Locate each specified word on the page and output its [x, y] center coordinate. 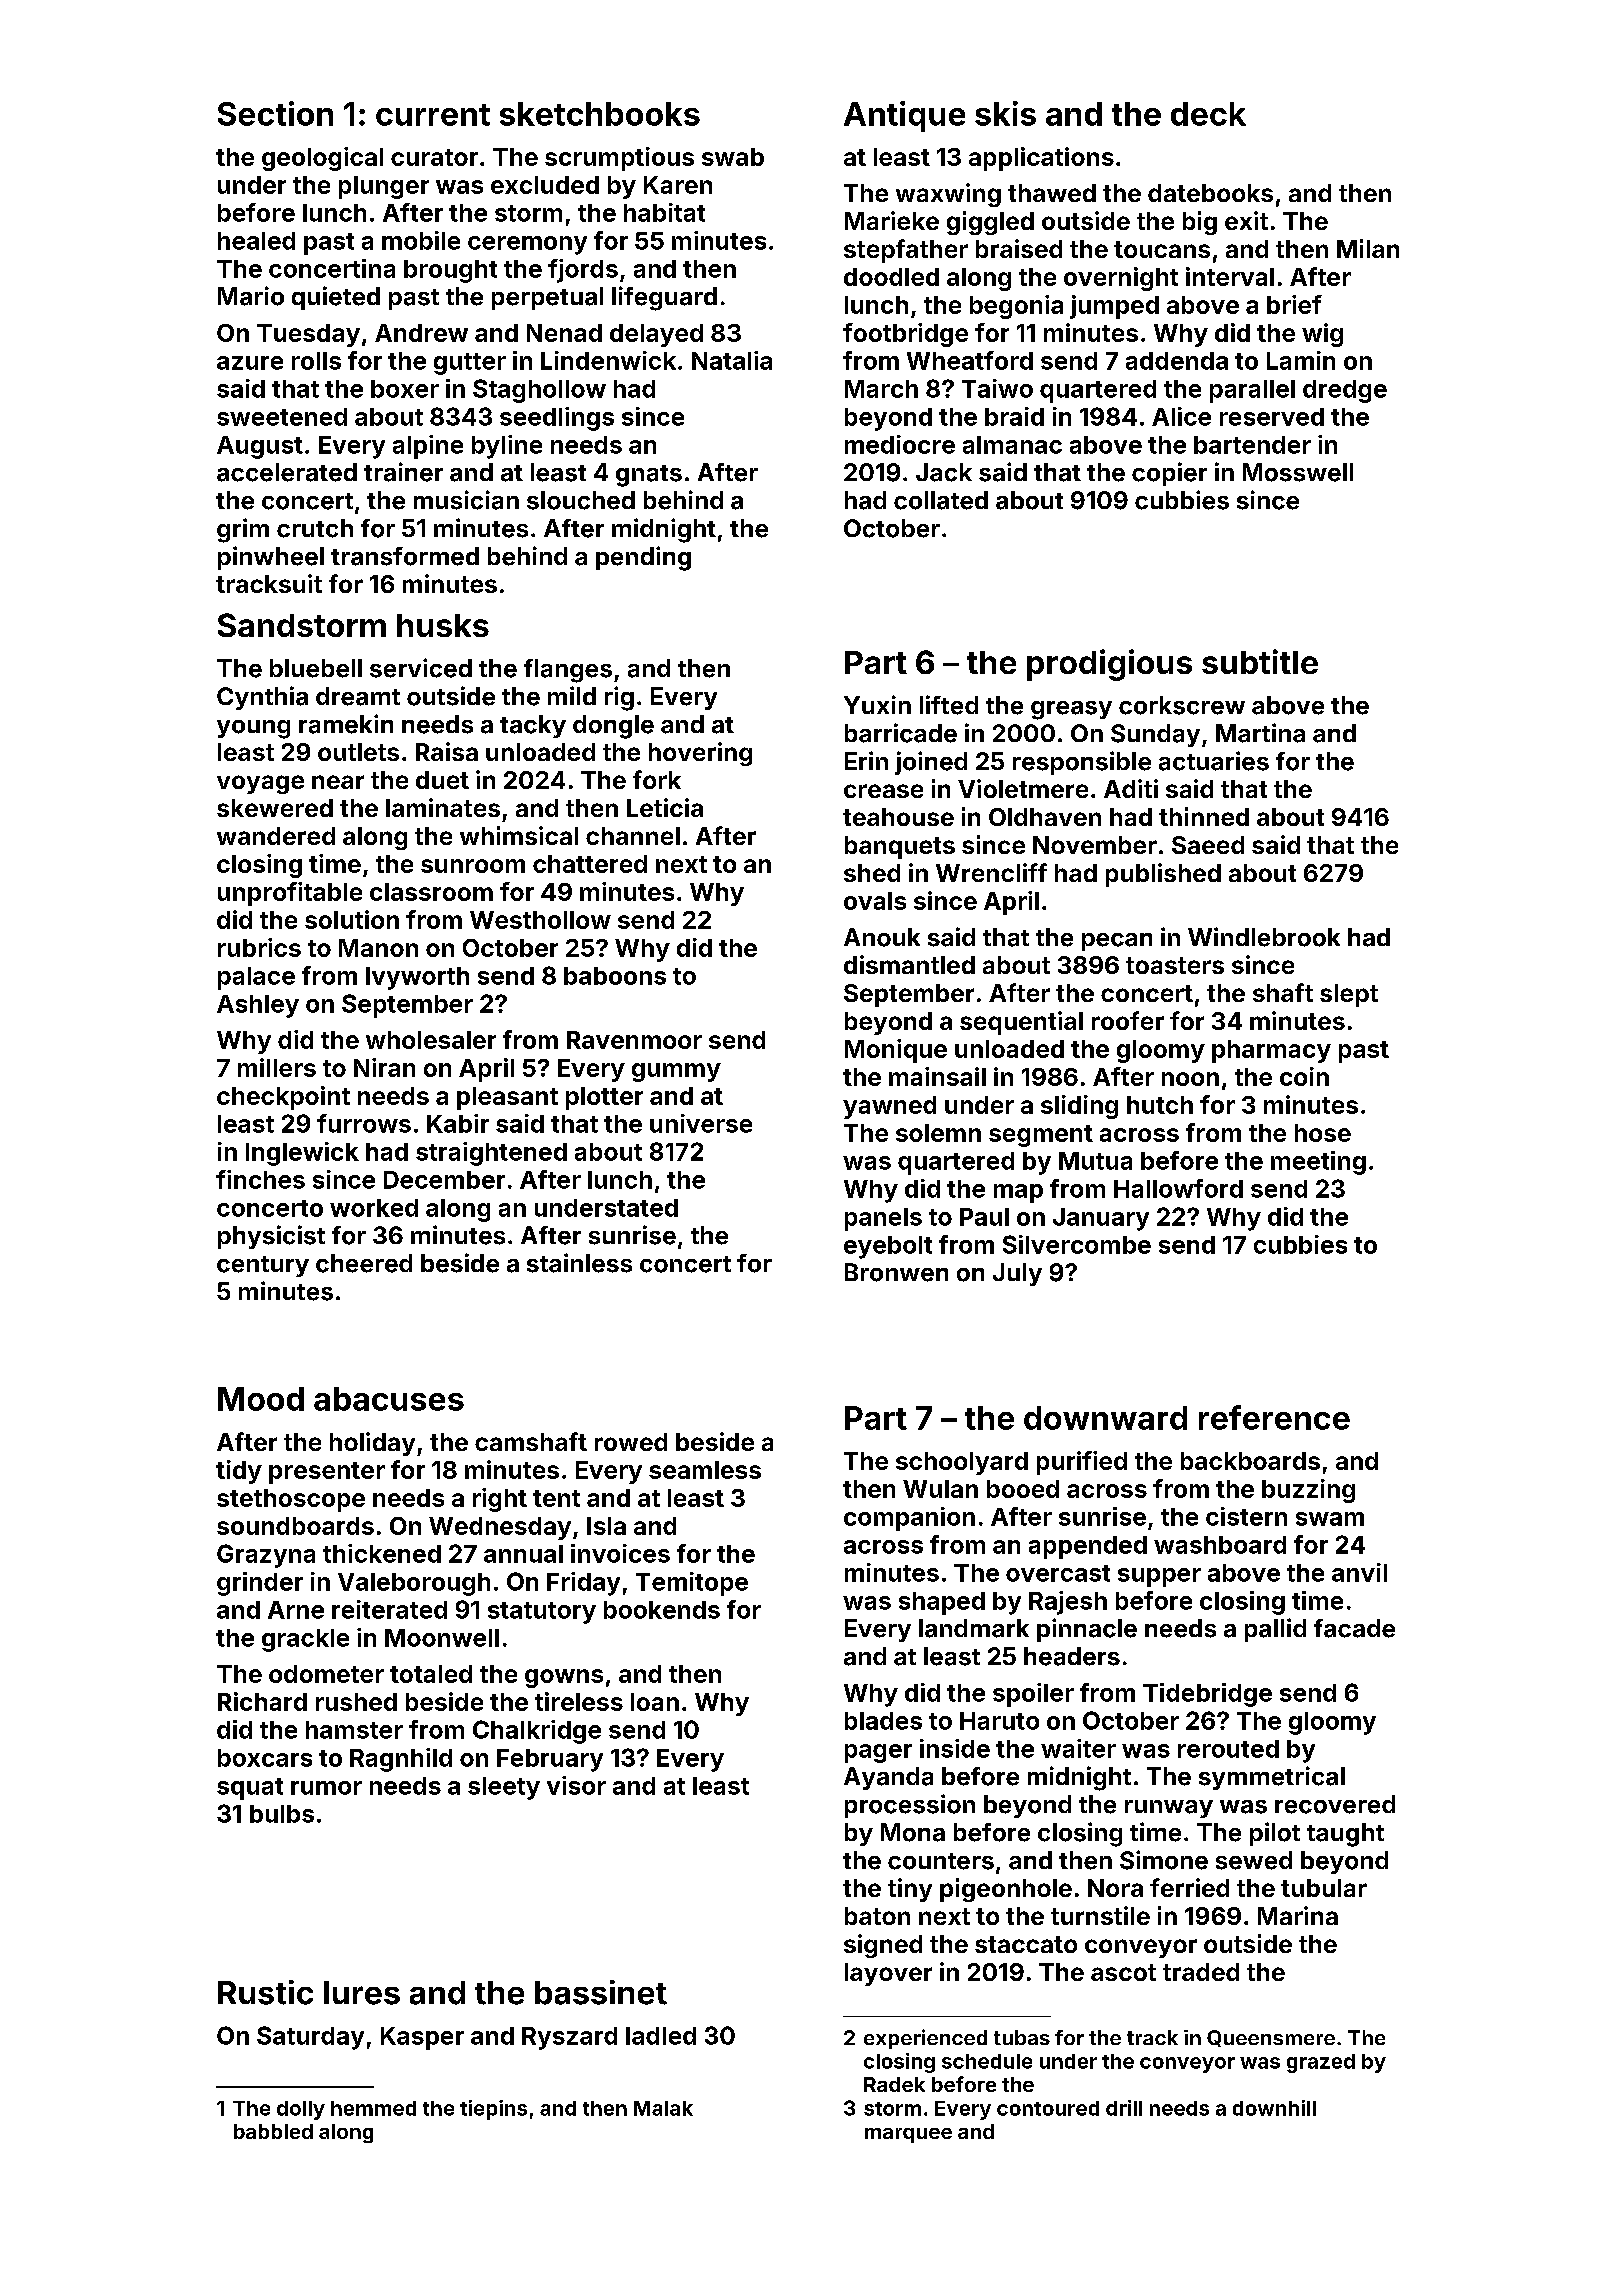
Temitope [692, 1584]
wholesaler [431, 1040]
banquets [900, 847]
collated [941, 500]
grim [243, 530]
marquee [908, 2135]
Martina [1260, 733]
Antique [904, 116]
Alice [1181, 416]
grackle [305, 1640]
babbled [273, 2131]
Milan [1368, 248]
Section [275, 113]
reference [1274, 1417]
